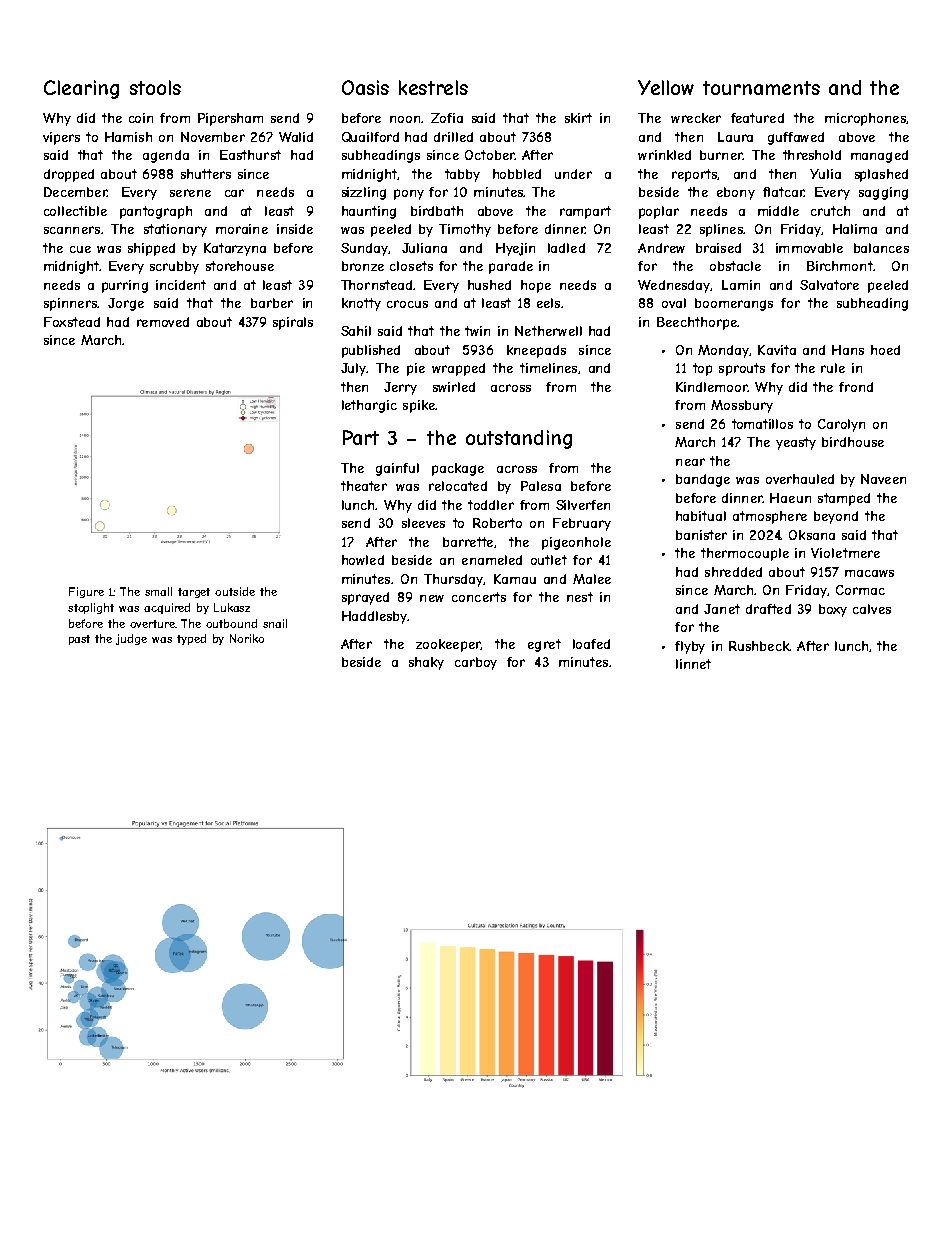 The height and width of the image is (1233, 952). I want to click on removed, so click(163, 322).
